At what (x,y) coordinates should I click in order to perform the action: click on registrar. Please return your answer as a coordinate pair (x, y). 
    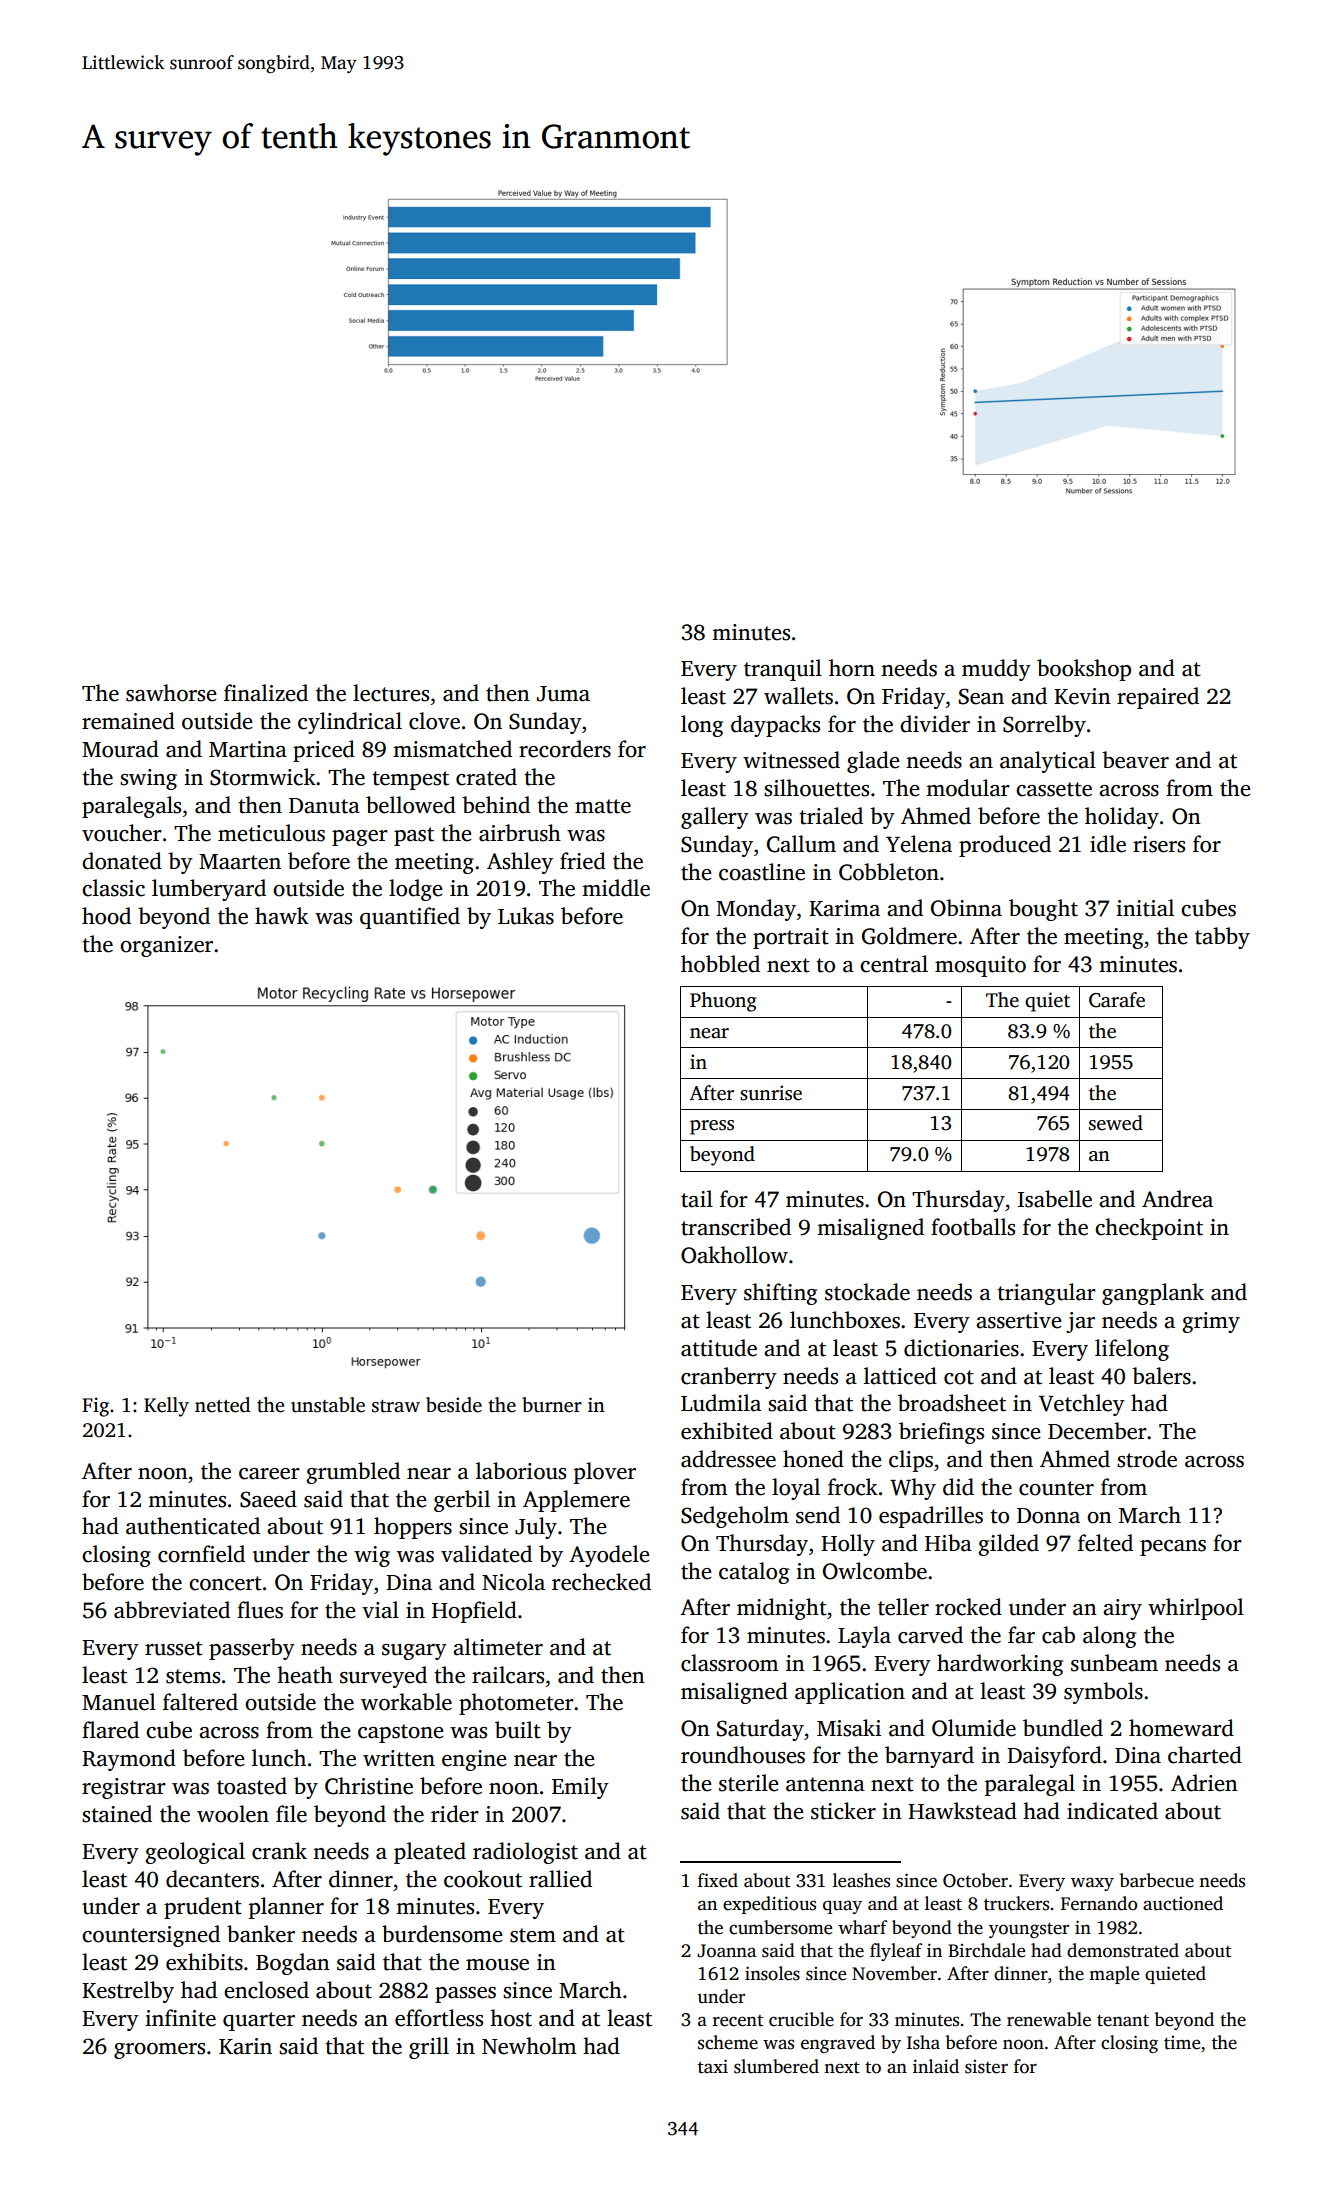
    Looking at the image, I should click on (124, 1788).
